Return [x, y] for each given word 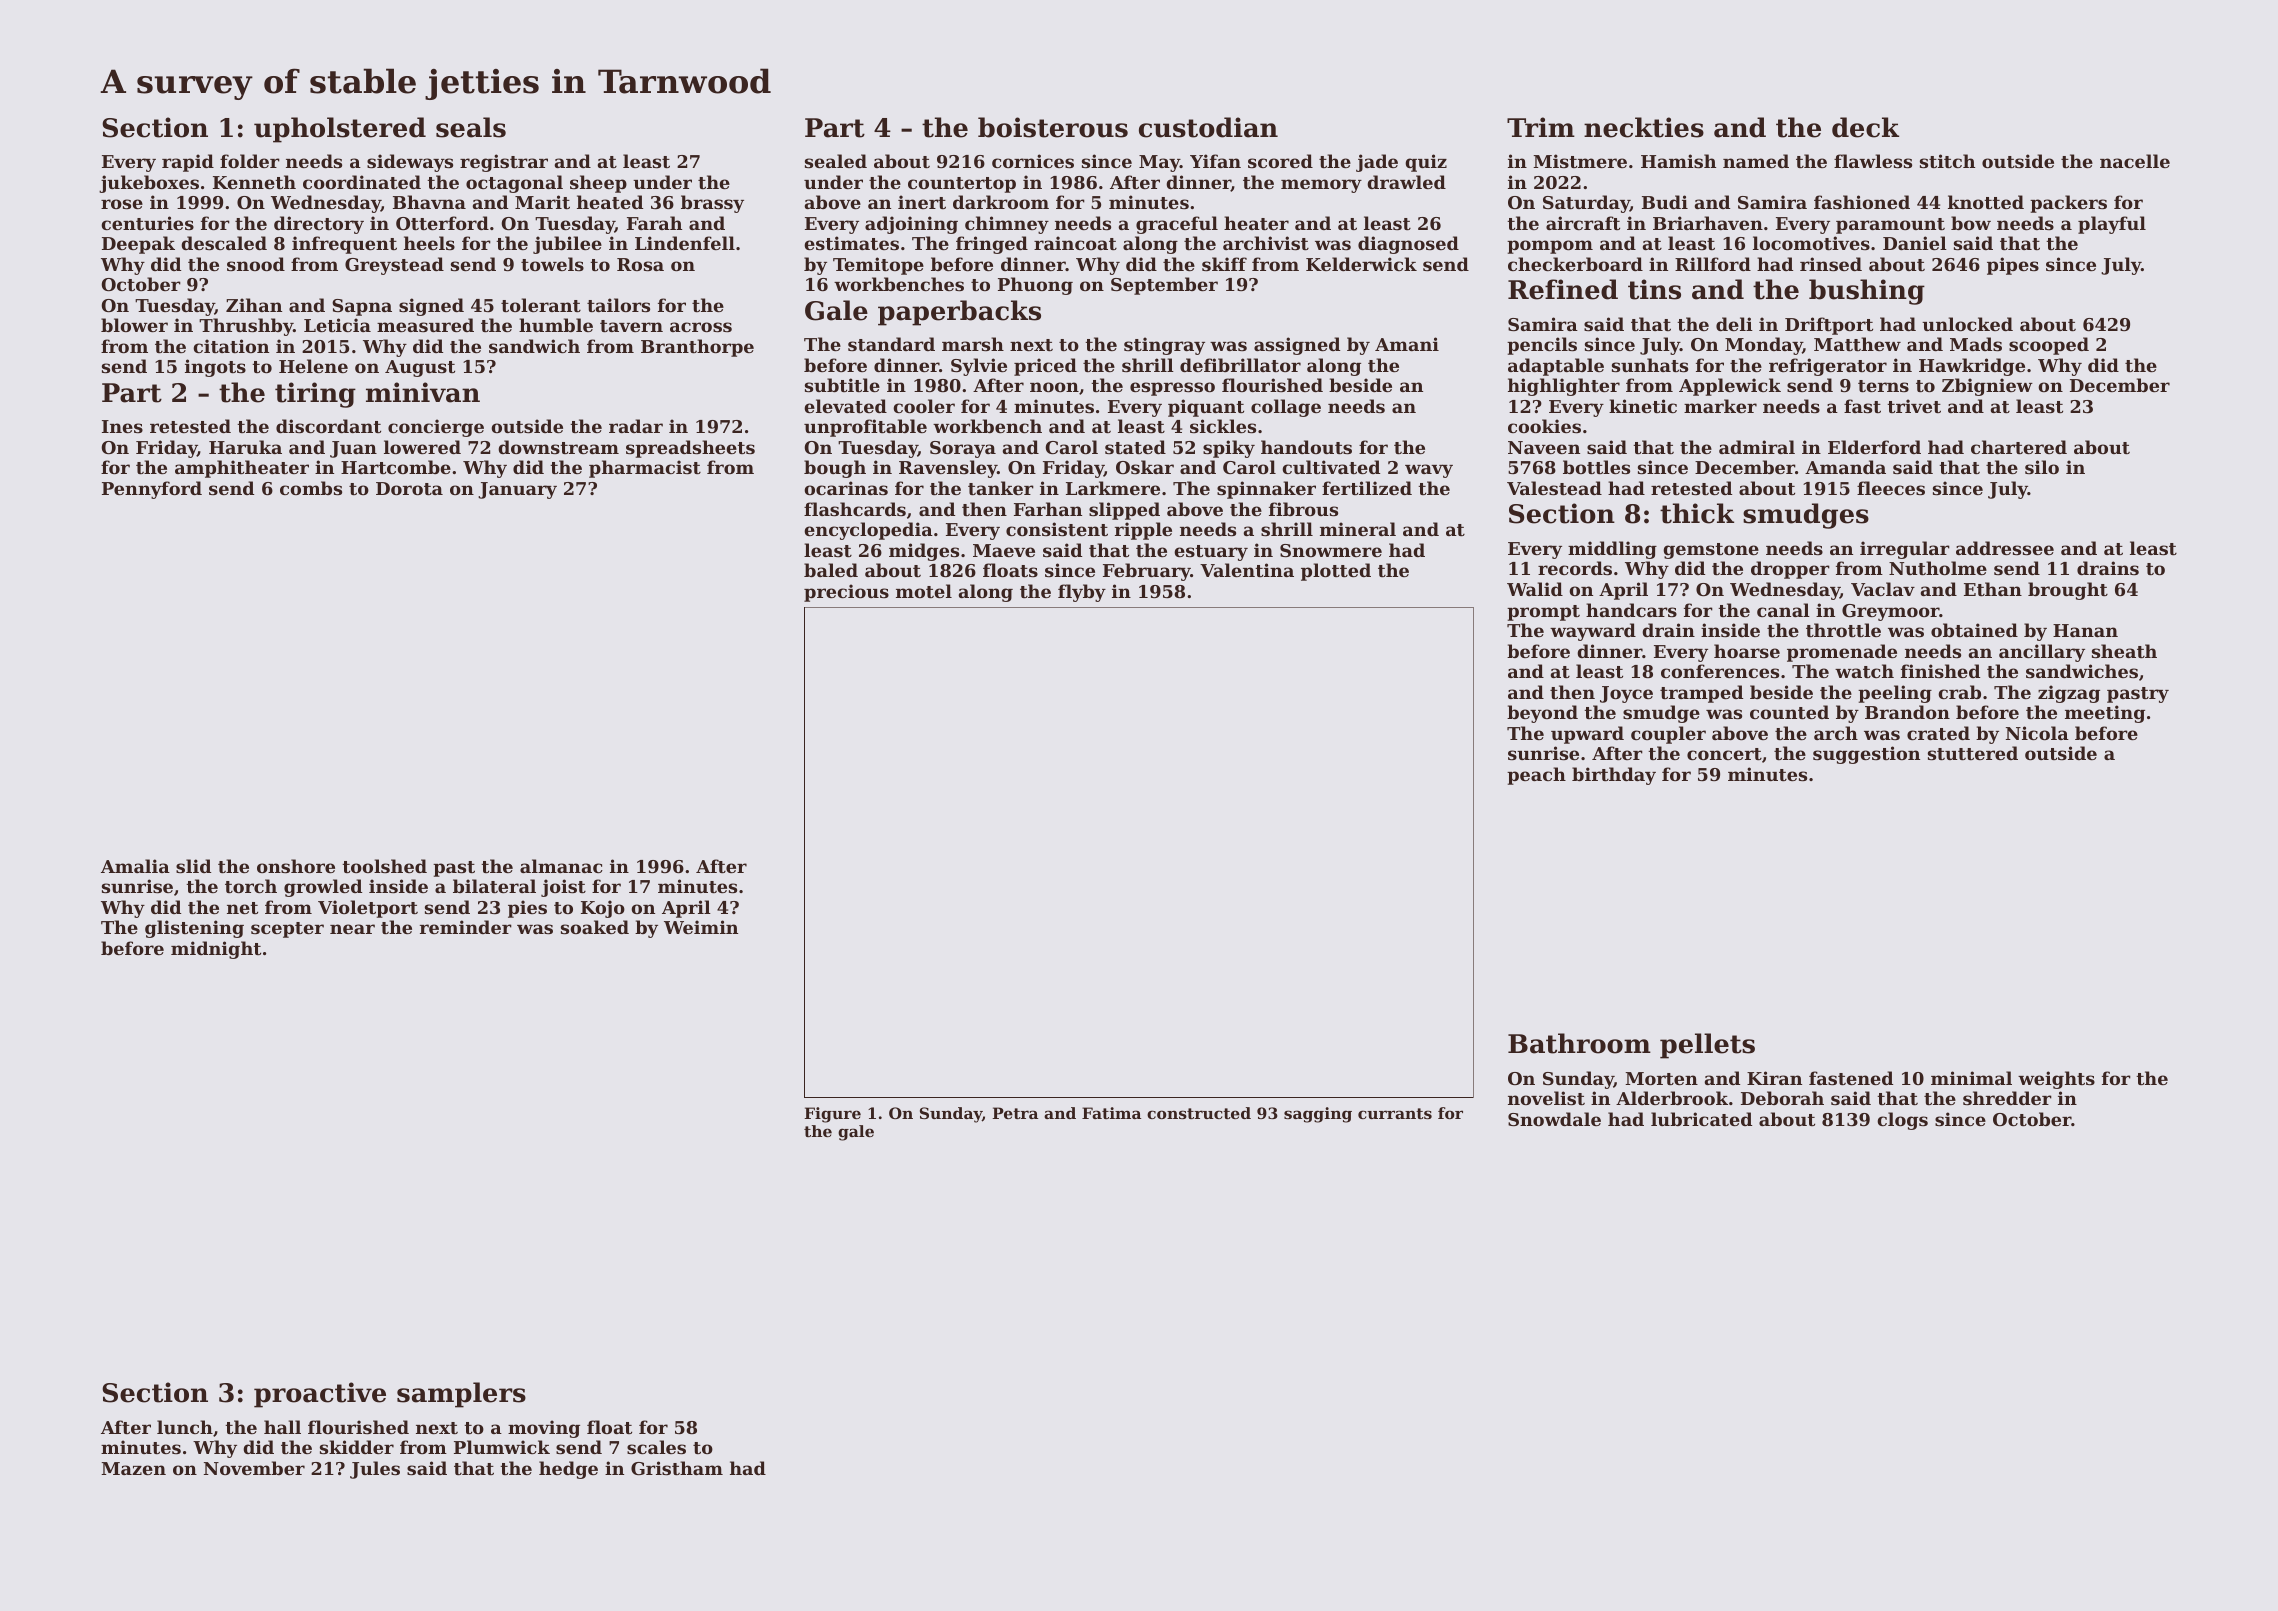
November [254, 1468]
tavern [631, 326]
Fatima [1111, 1113]
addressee [2005, 548]
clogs [1902, 1121]
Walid [1535, 589]
